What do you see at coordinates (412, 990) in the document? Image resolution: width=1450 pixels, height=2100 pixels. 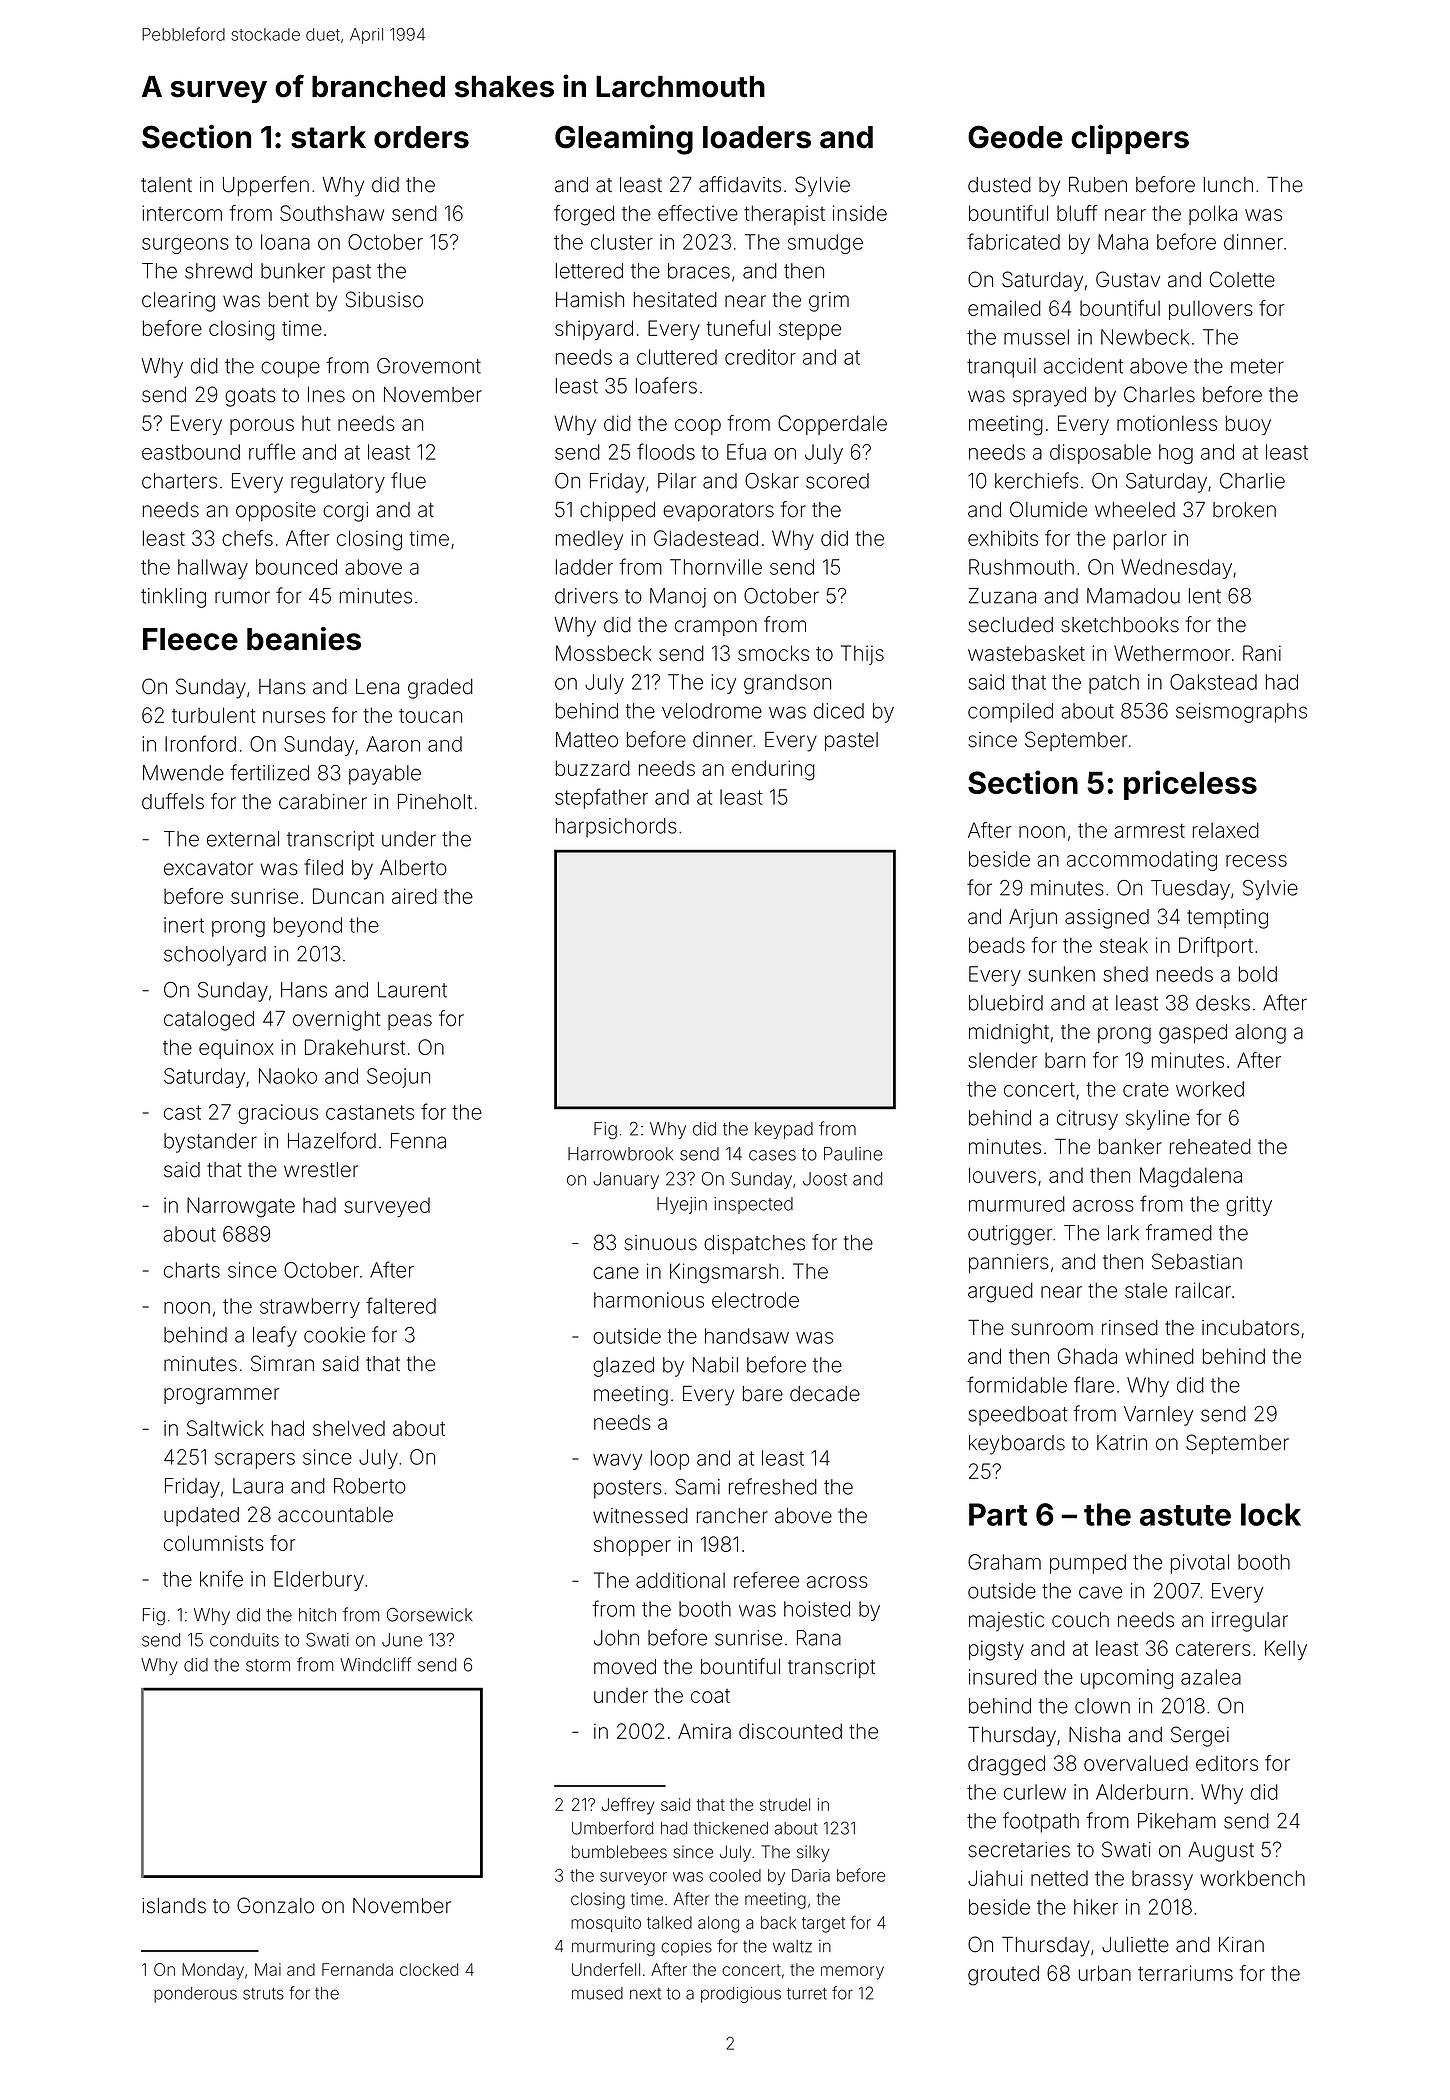 I see `Laurent` at bounding box center [412, 990].
